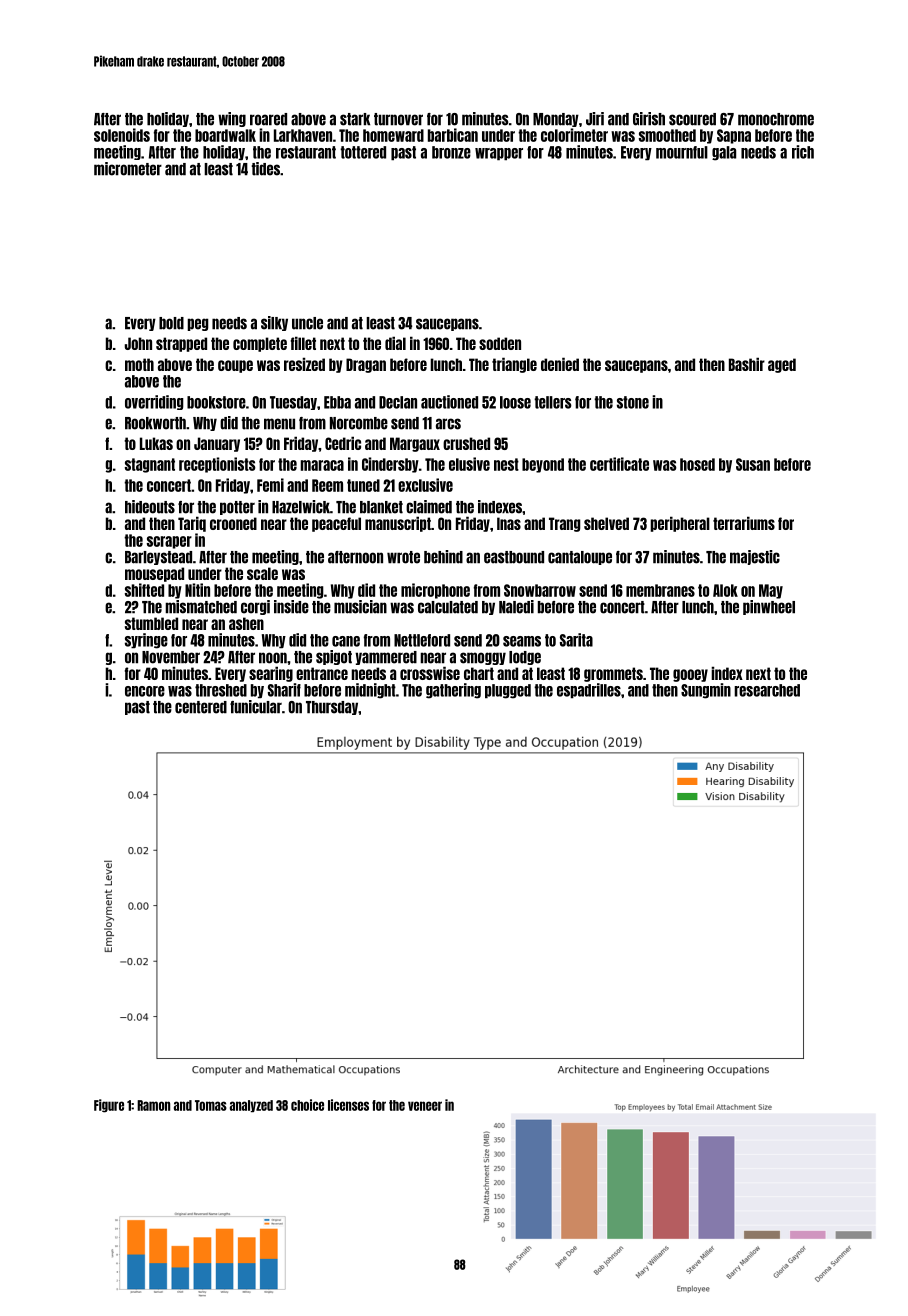 This image has width=908, height=1316. Describe the element at coordinates (425, 1106) in the image. I see `veneer` at that location.
